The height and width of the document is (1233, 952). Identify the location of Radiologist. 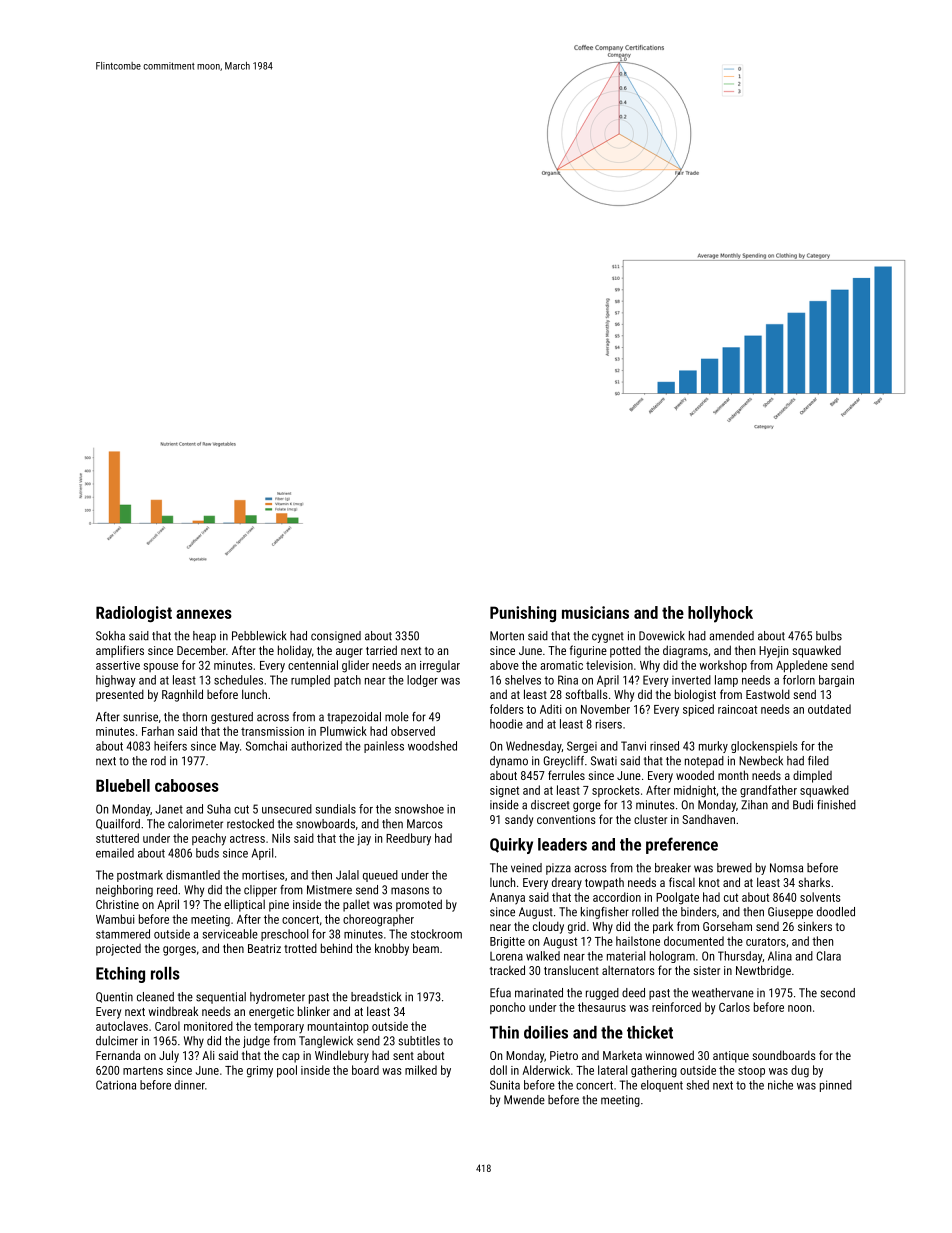
(134, 614).
